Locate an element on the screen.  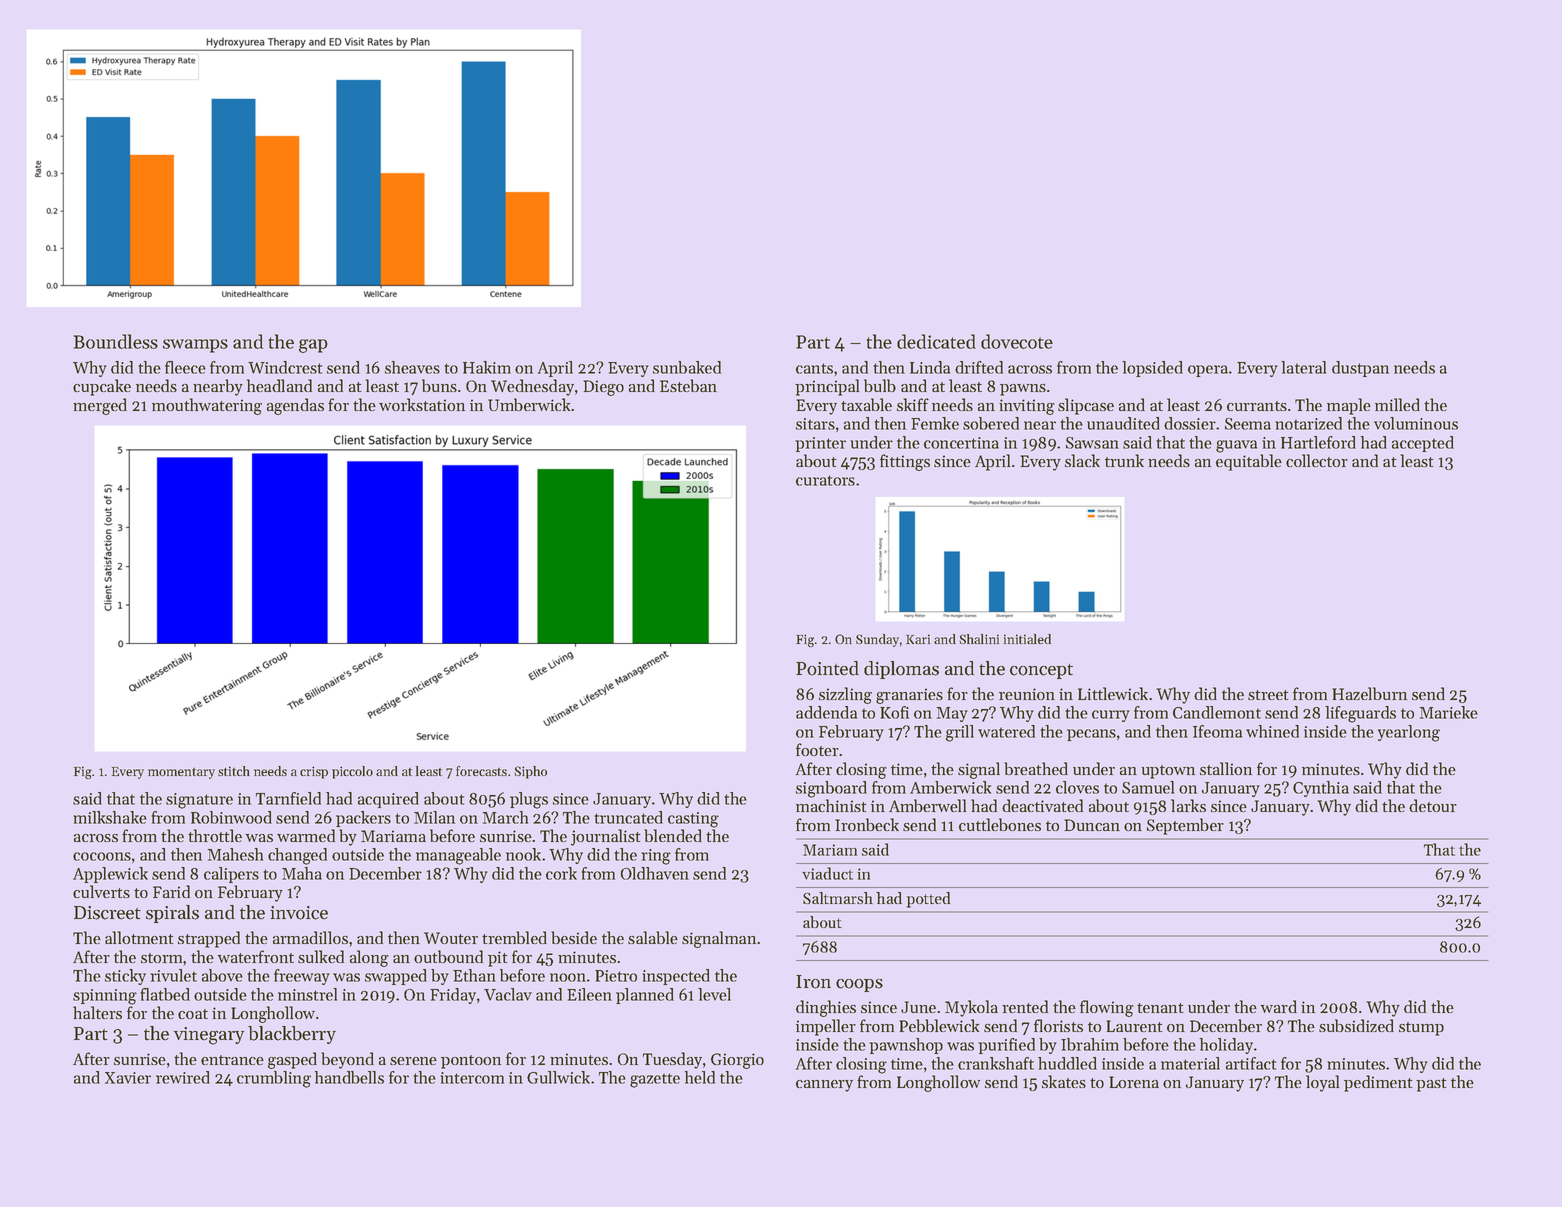
milkshake is located at coordinates (110, 817).
